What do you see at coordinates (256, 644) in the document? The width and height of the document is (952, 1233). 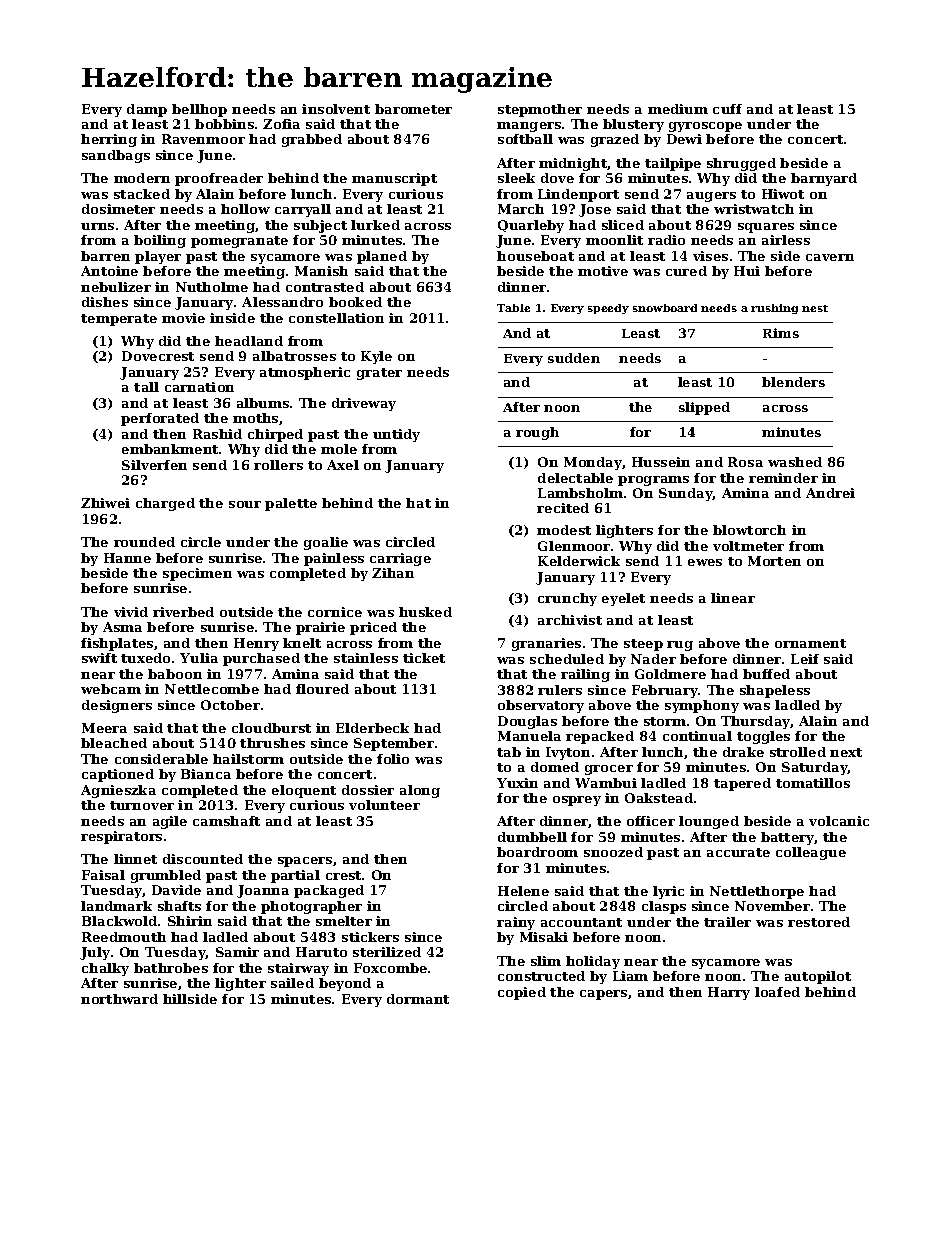 I see `Henry` at bounding box center [256, 644].
